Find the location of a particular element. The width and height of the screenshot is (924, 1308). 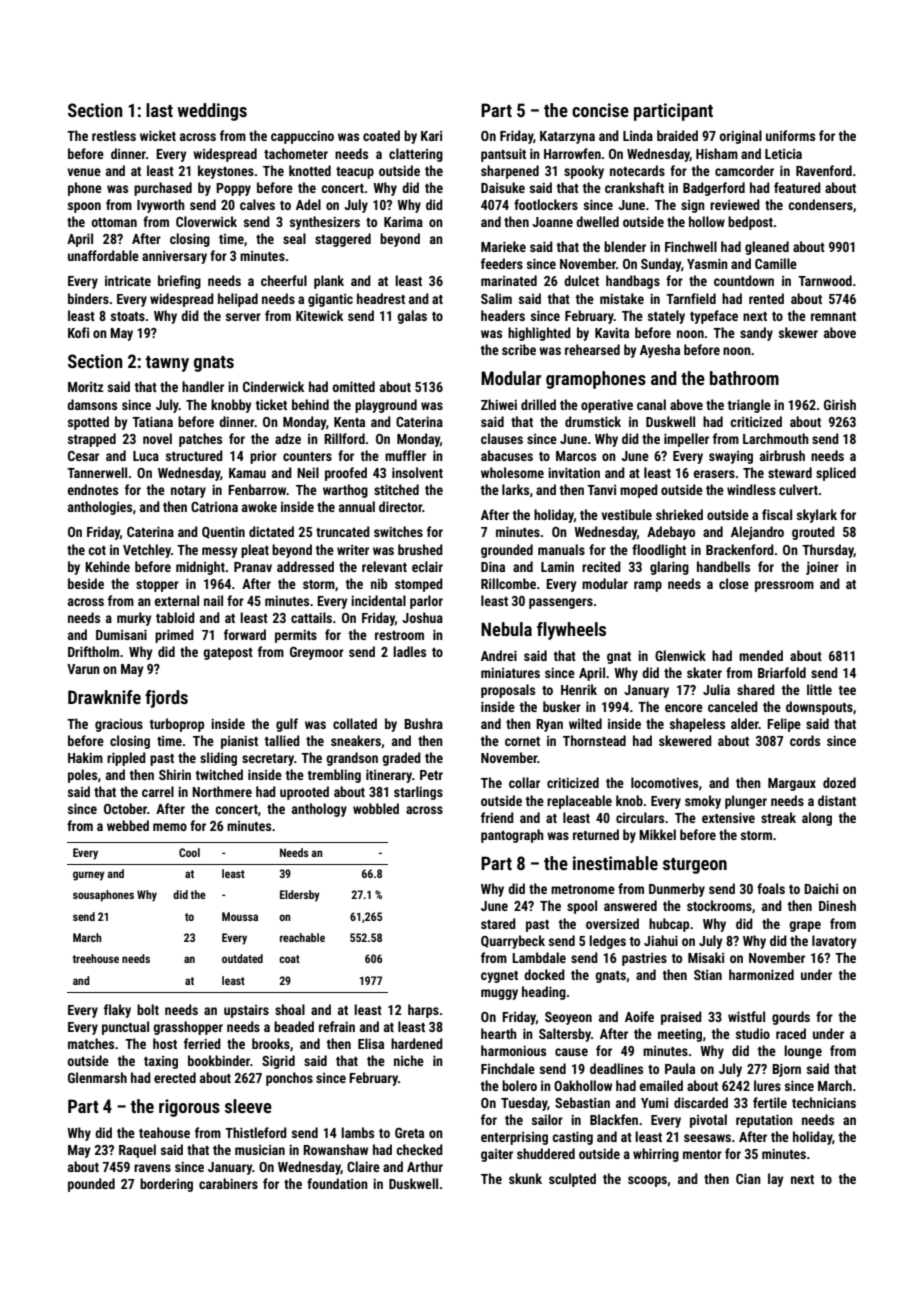

upstairs is located at coordinates (246, 1011).
